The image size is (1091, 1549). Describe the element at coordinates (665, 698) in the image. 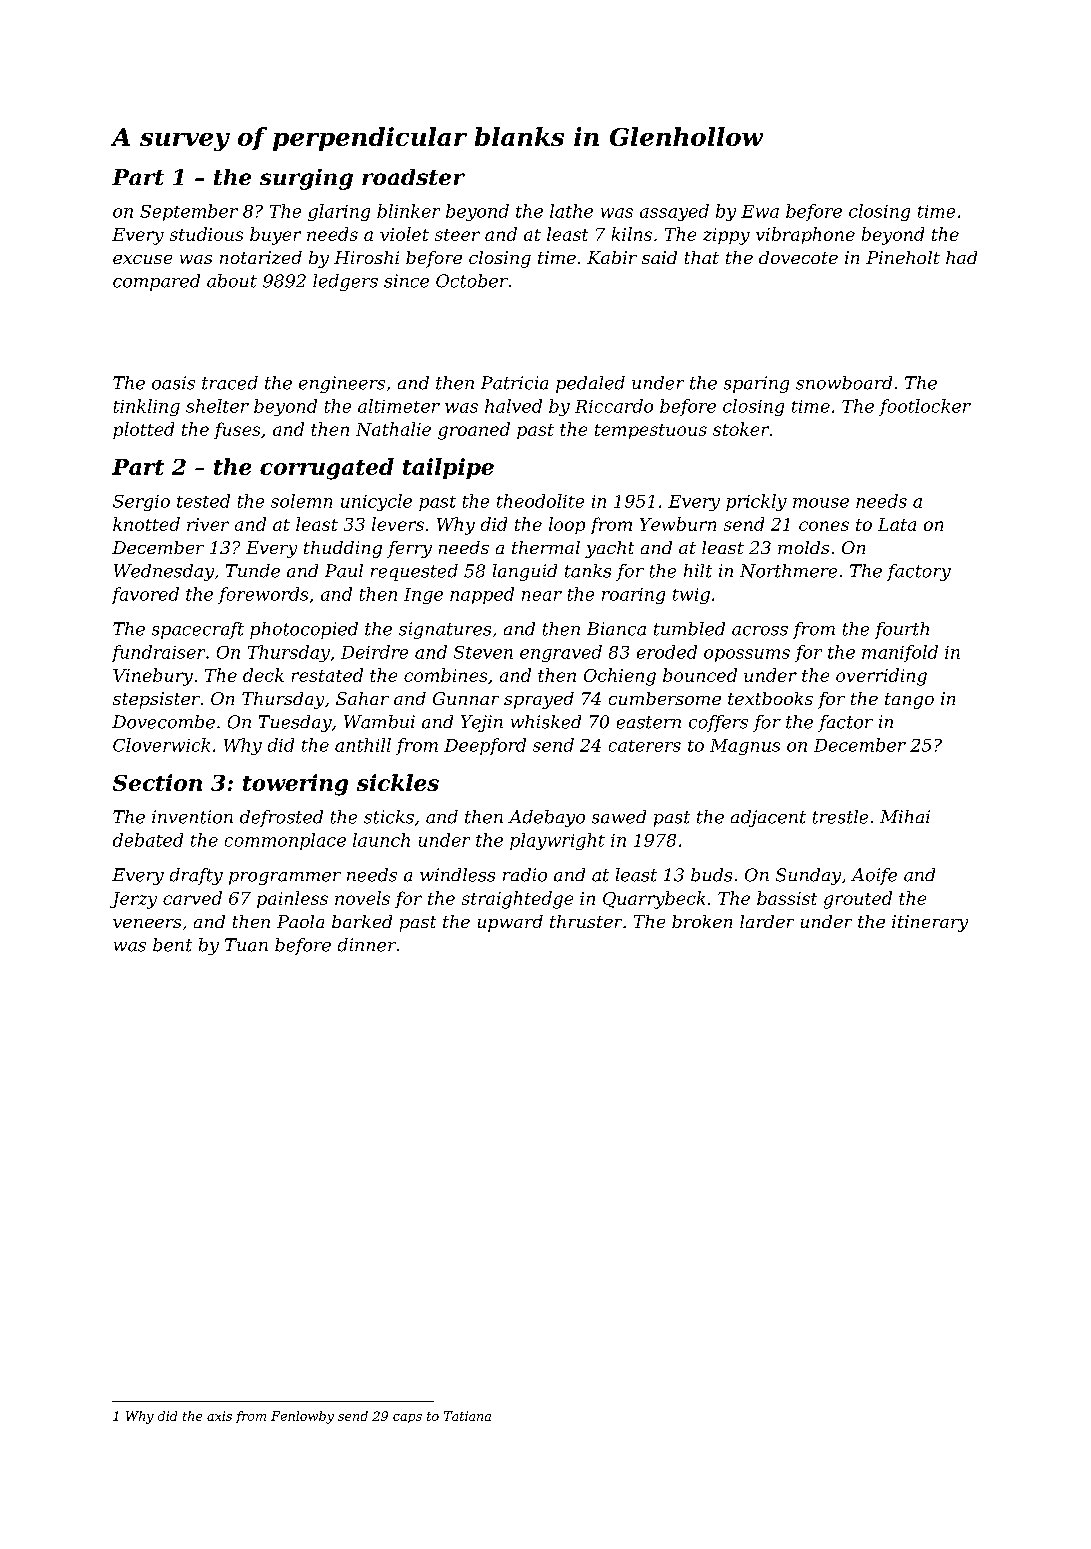

I see `cumbersome` at that location.
